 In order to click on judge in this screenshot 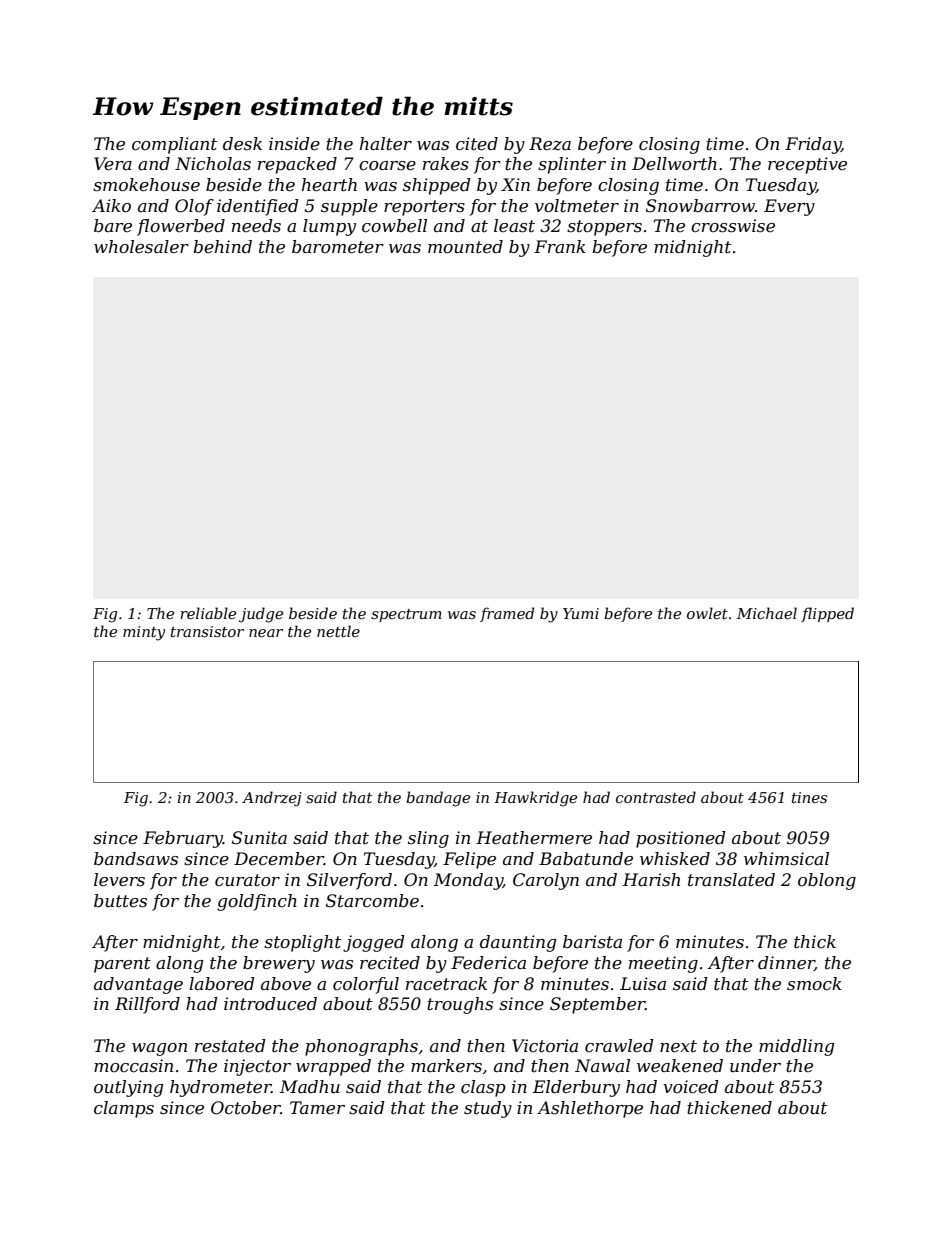, I will do `click(261, 615)`.
